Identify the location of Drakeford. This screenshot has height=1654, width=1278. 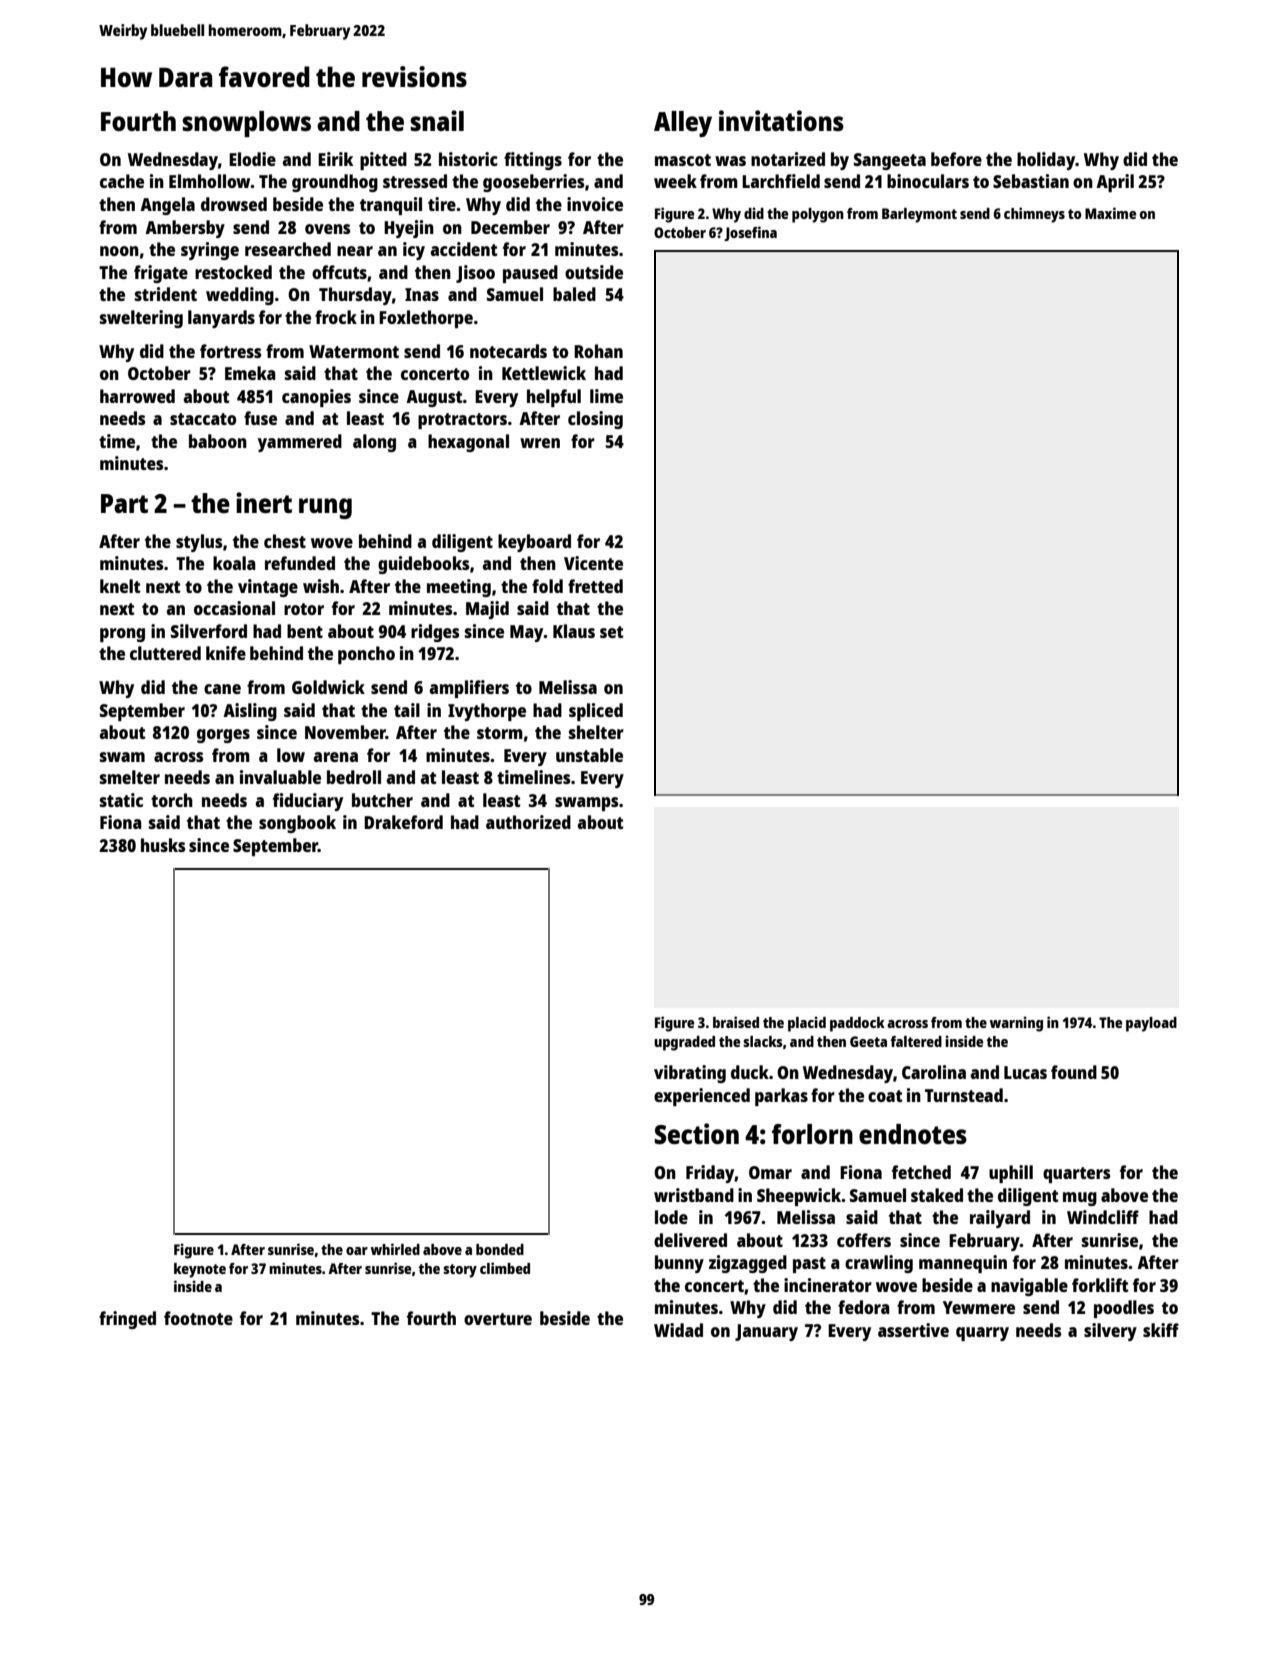
(403, 822).
